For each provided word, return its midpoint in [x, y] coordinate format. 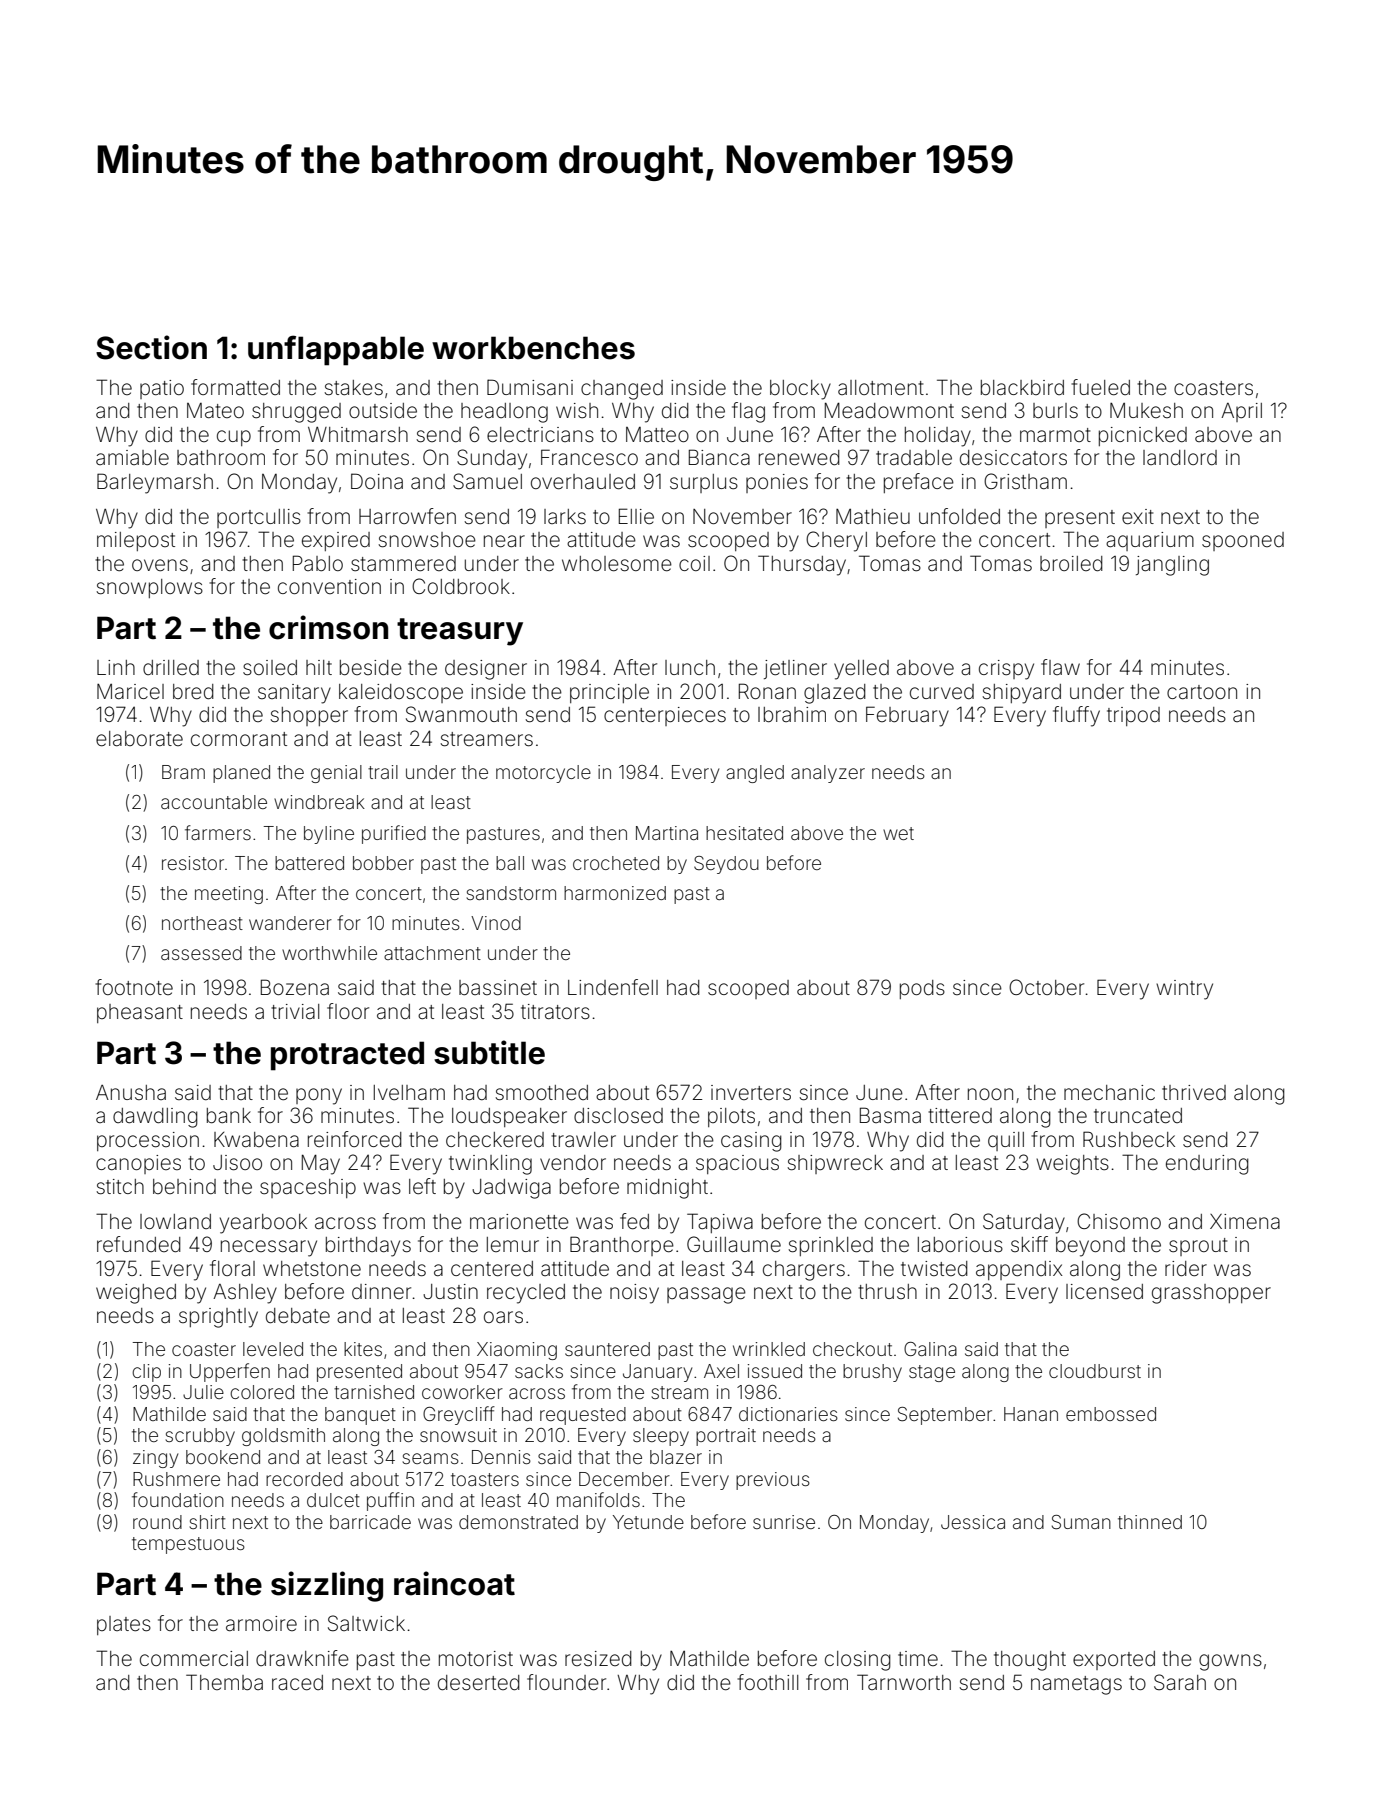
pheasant [140, 1013]
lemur [513, 1244]
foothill [767, 1682]
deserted [479, 1682]
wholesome [617, 564]
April [1241, 412]
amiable [132, 457]
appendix [1019, 1270]
